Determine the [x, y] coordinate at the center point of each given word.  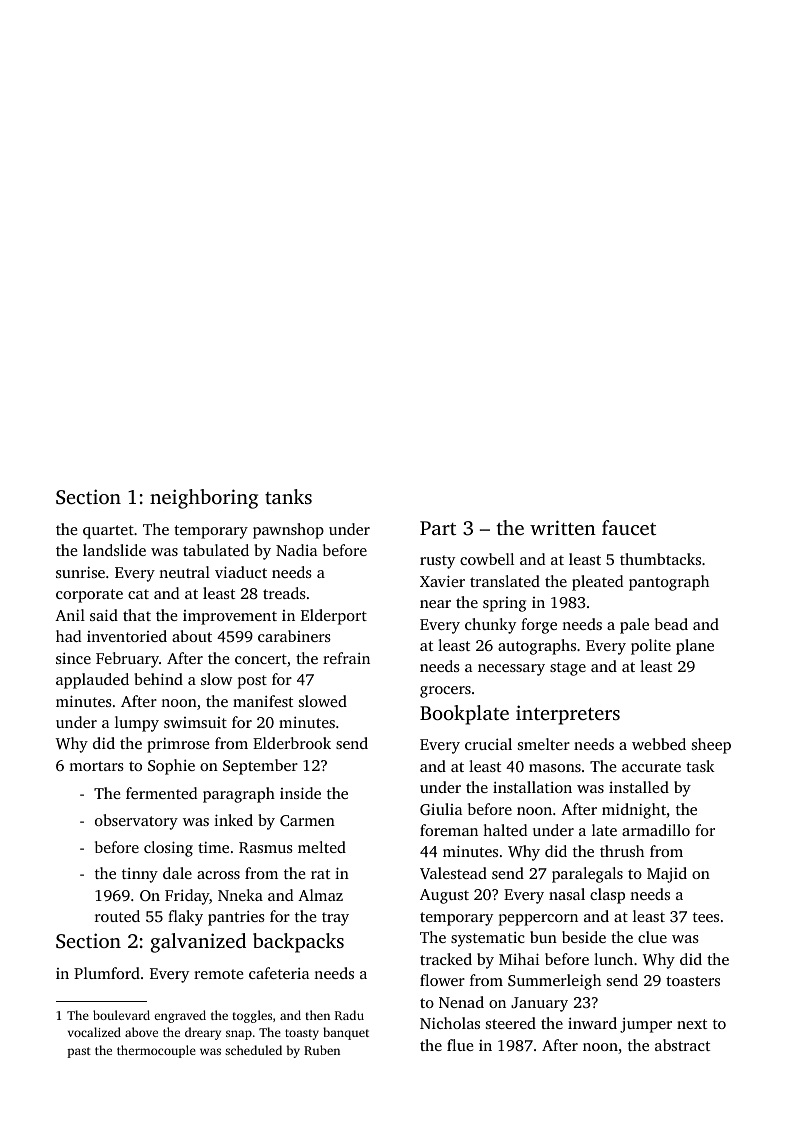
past [79, 1052]
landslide [114, 550]
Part [438, 528]
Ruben [322, 1050]
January [539, 1004]
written [563, 527]
